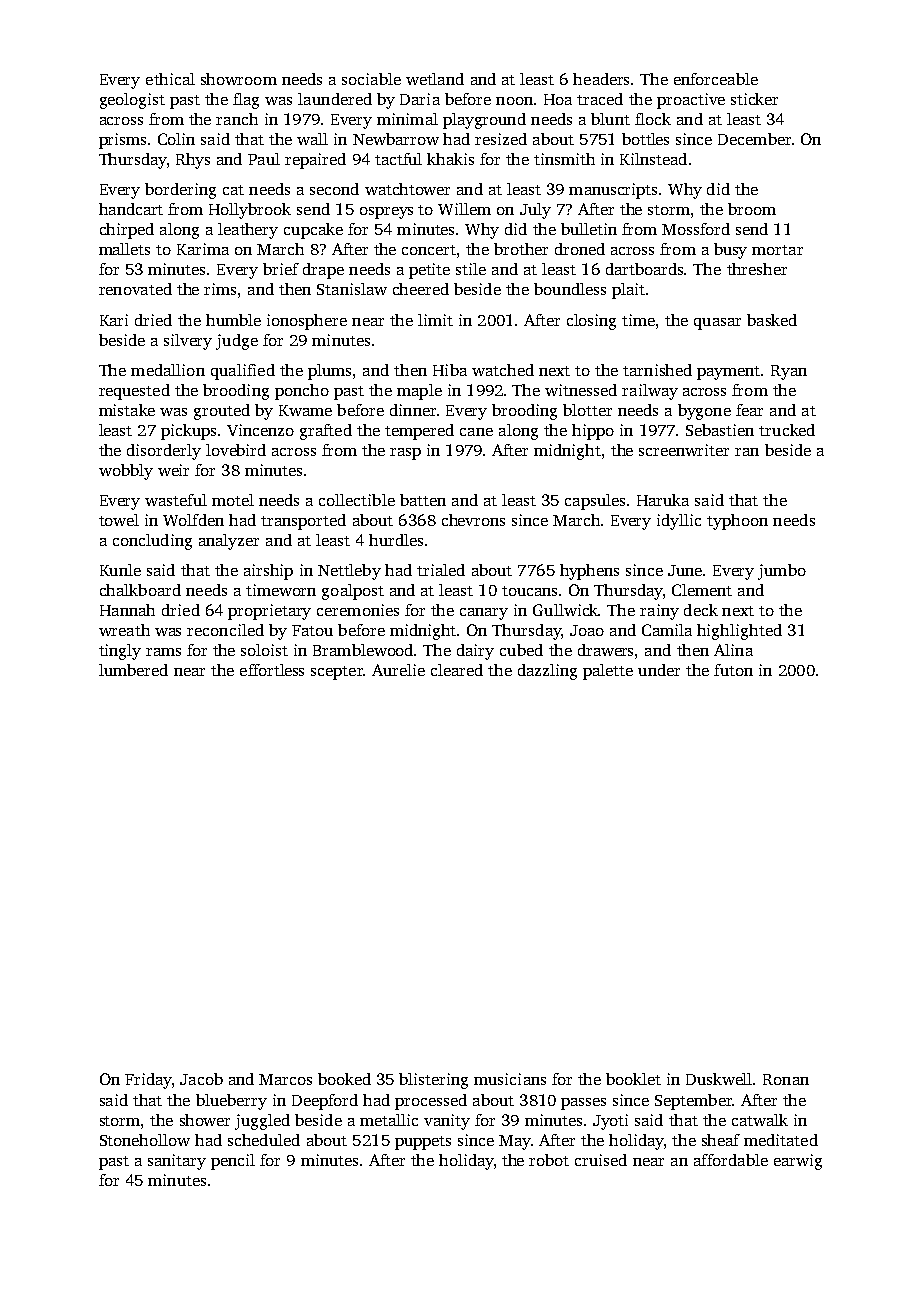  What do you see at coordinates (285, 1079) in the image?
I see `Marcos` at bounding box center [285, 1079].
